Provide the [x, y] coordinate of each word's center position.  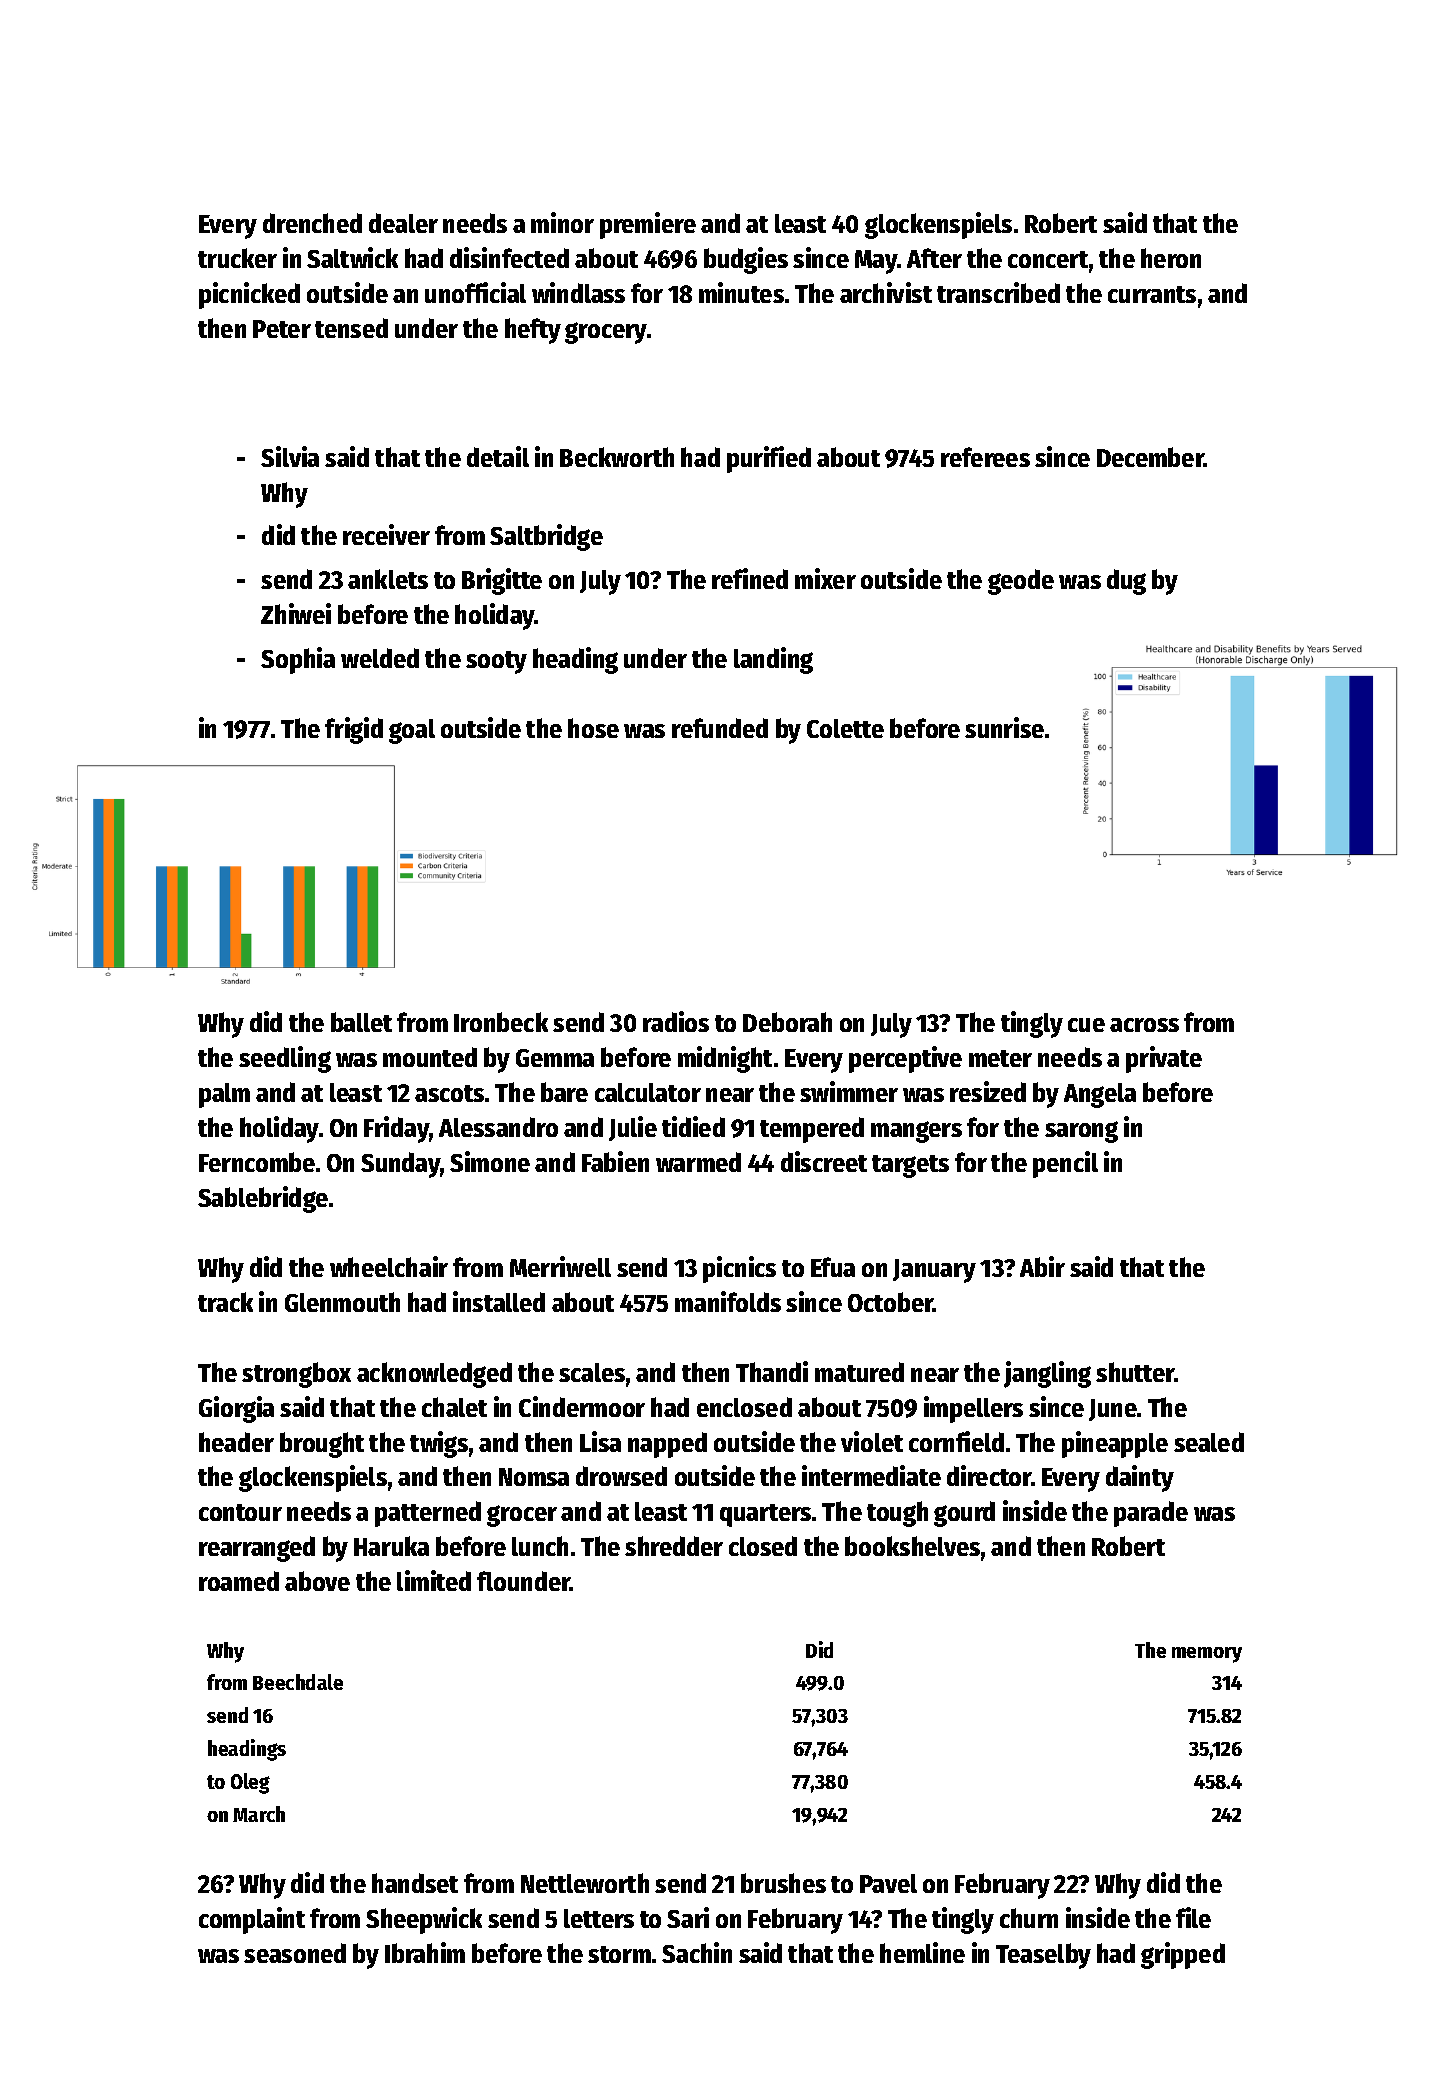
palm [224, 1095]
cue [1086, 1025]
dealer [403, 223]
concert [1048, 259]
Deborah [787, 1022]
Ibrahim [425, 1952]
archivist [886, 292]
